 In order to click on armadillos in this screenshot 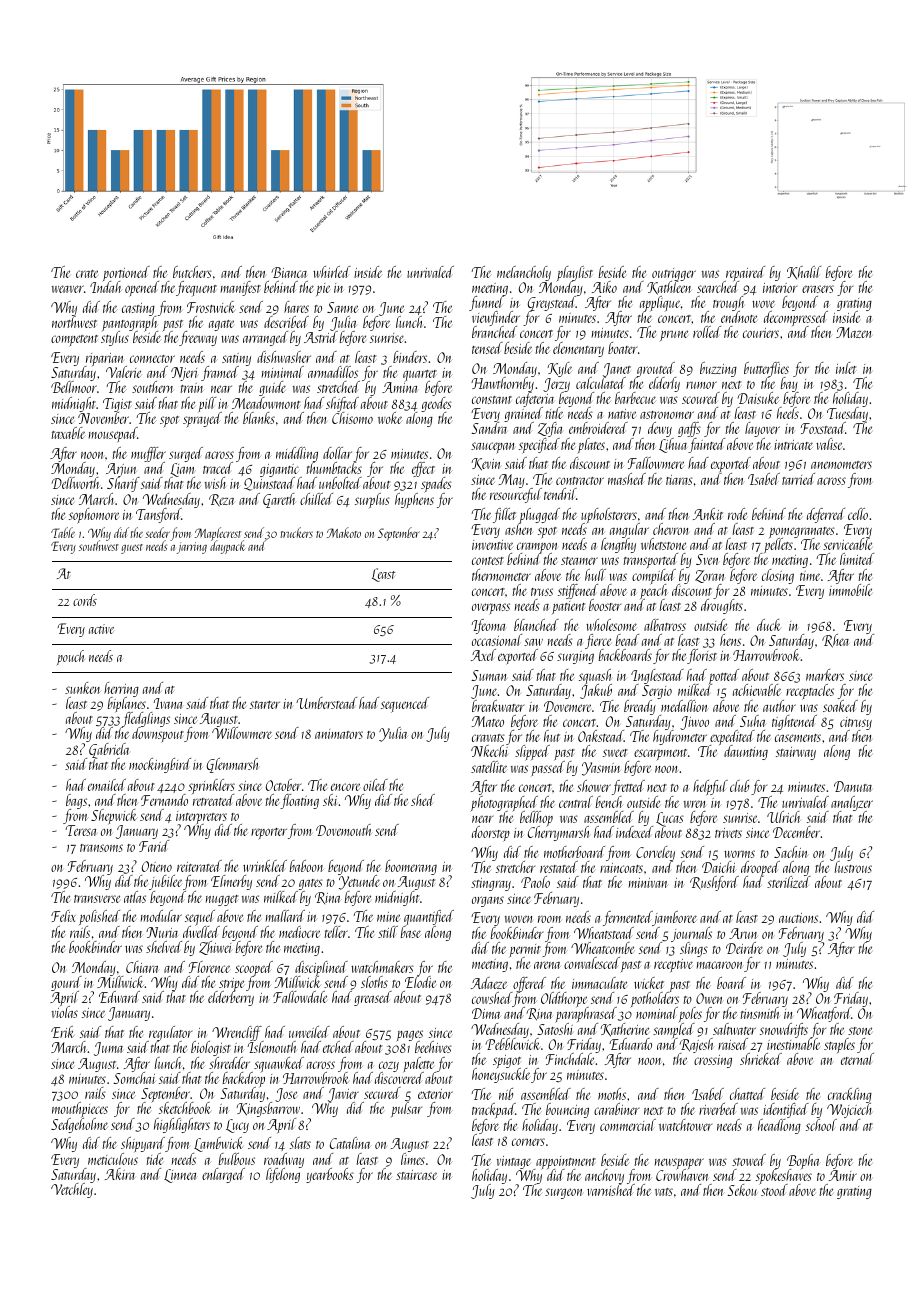, I will do `click(333, 372)`.
